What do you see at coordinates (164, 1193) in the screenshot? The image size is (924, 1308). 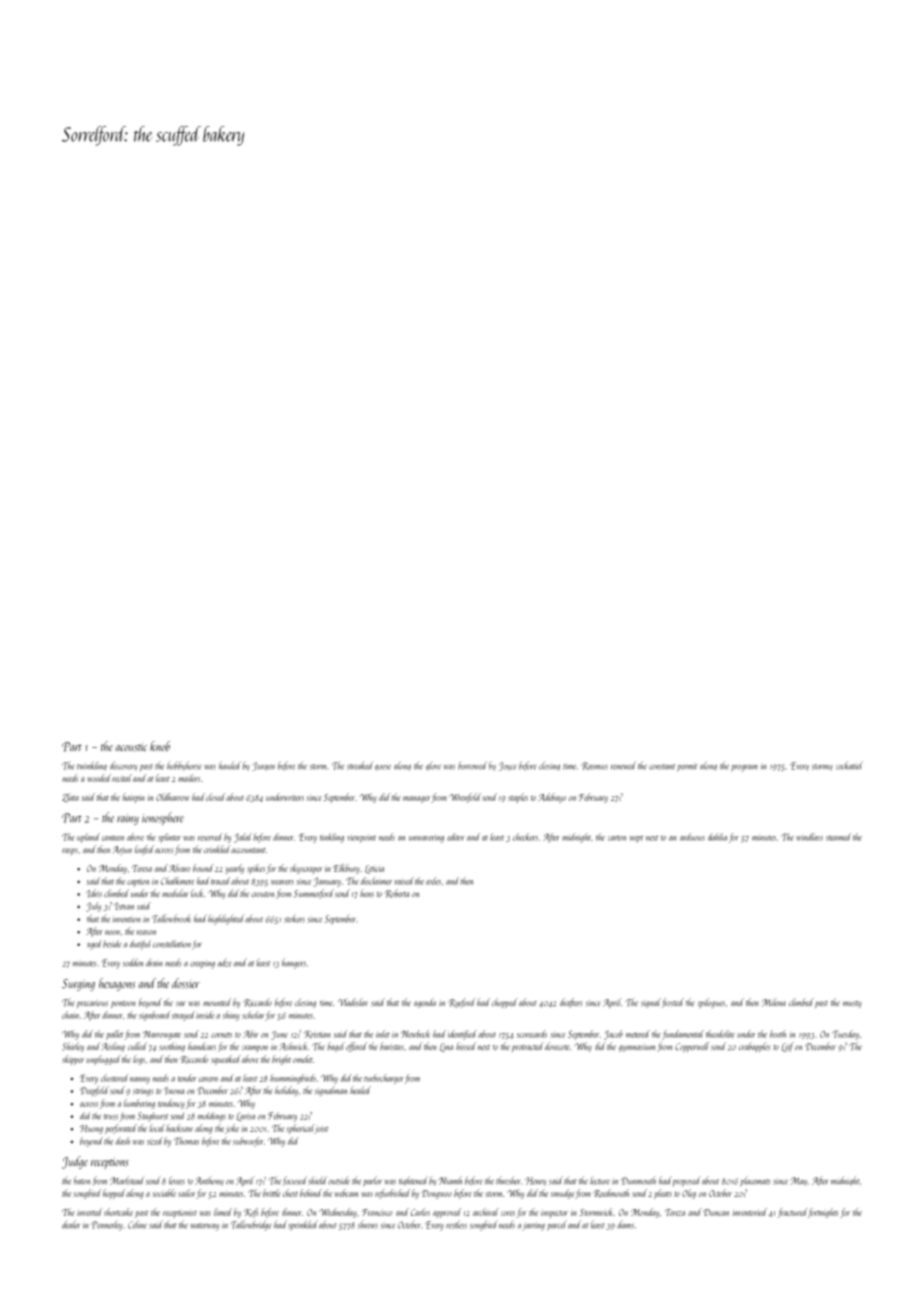 I see `sociable` at bounding box center [164, 1193].
